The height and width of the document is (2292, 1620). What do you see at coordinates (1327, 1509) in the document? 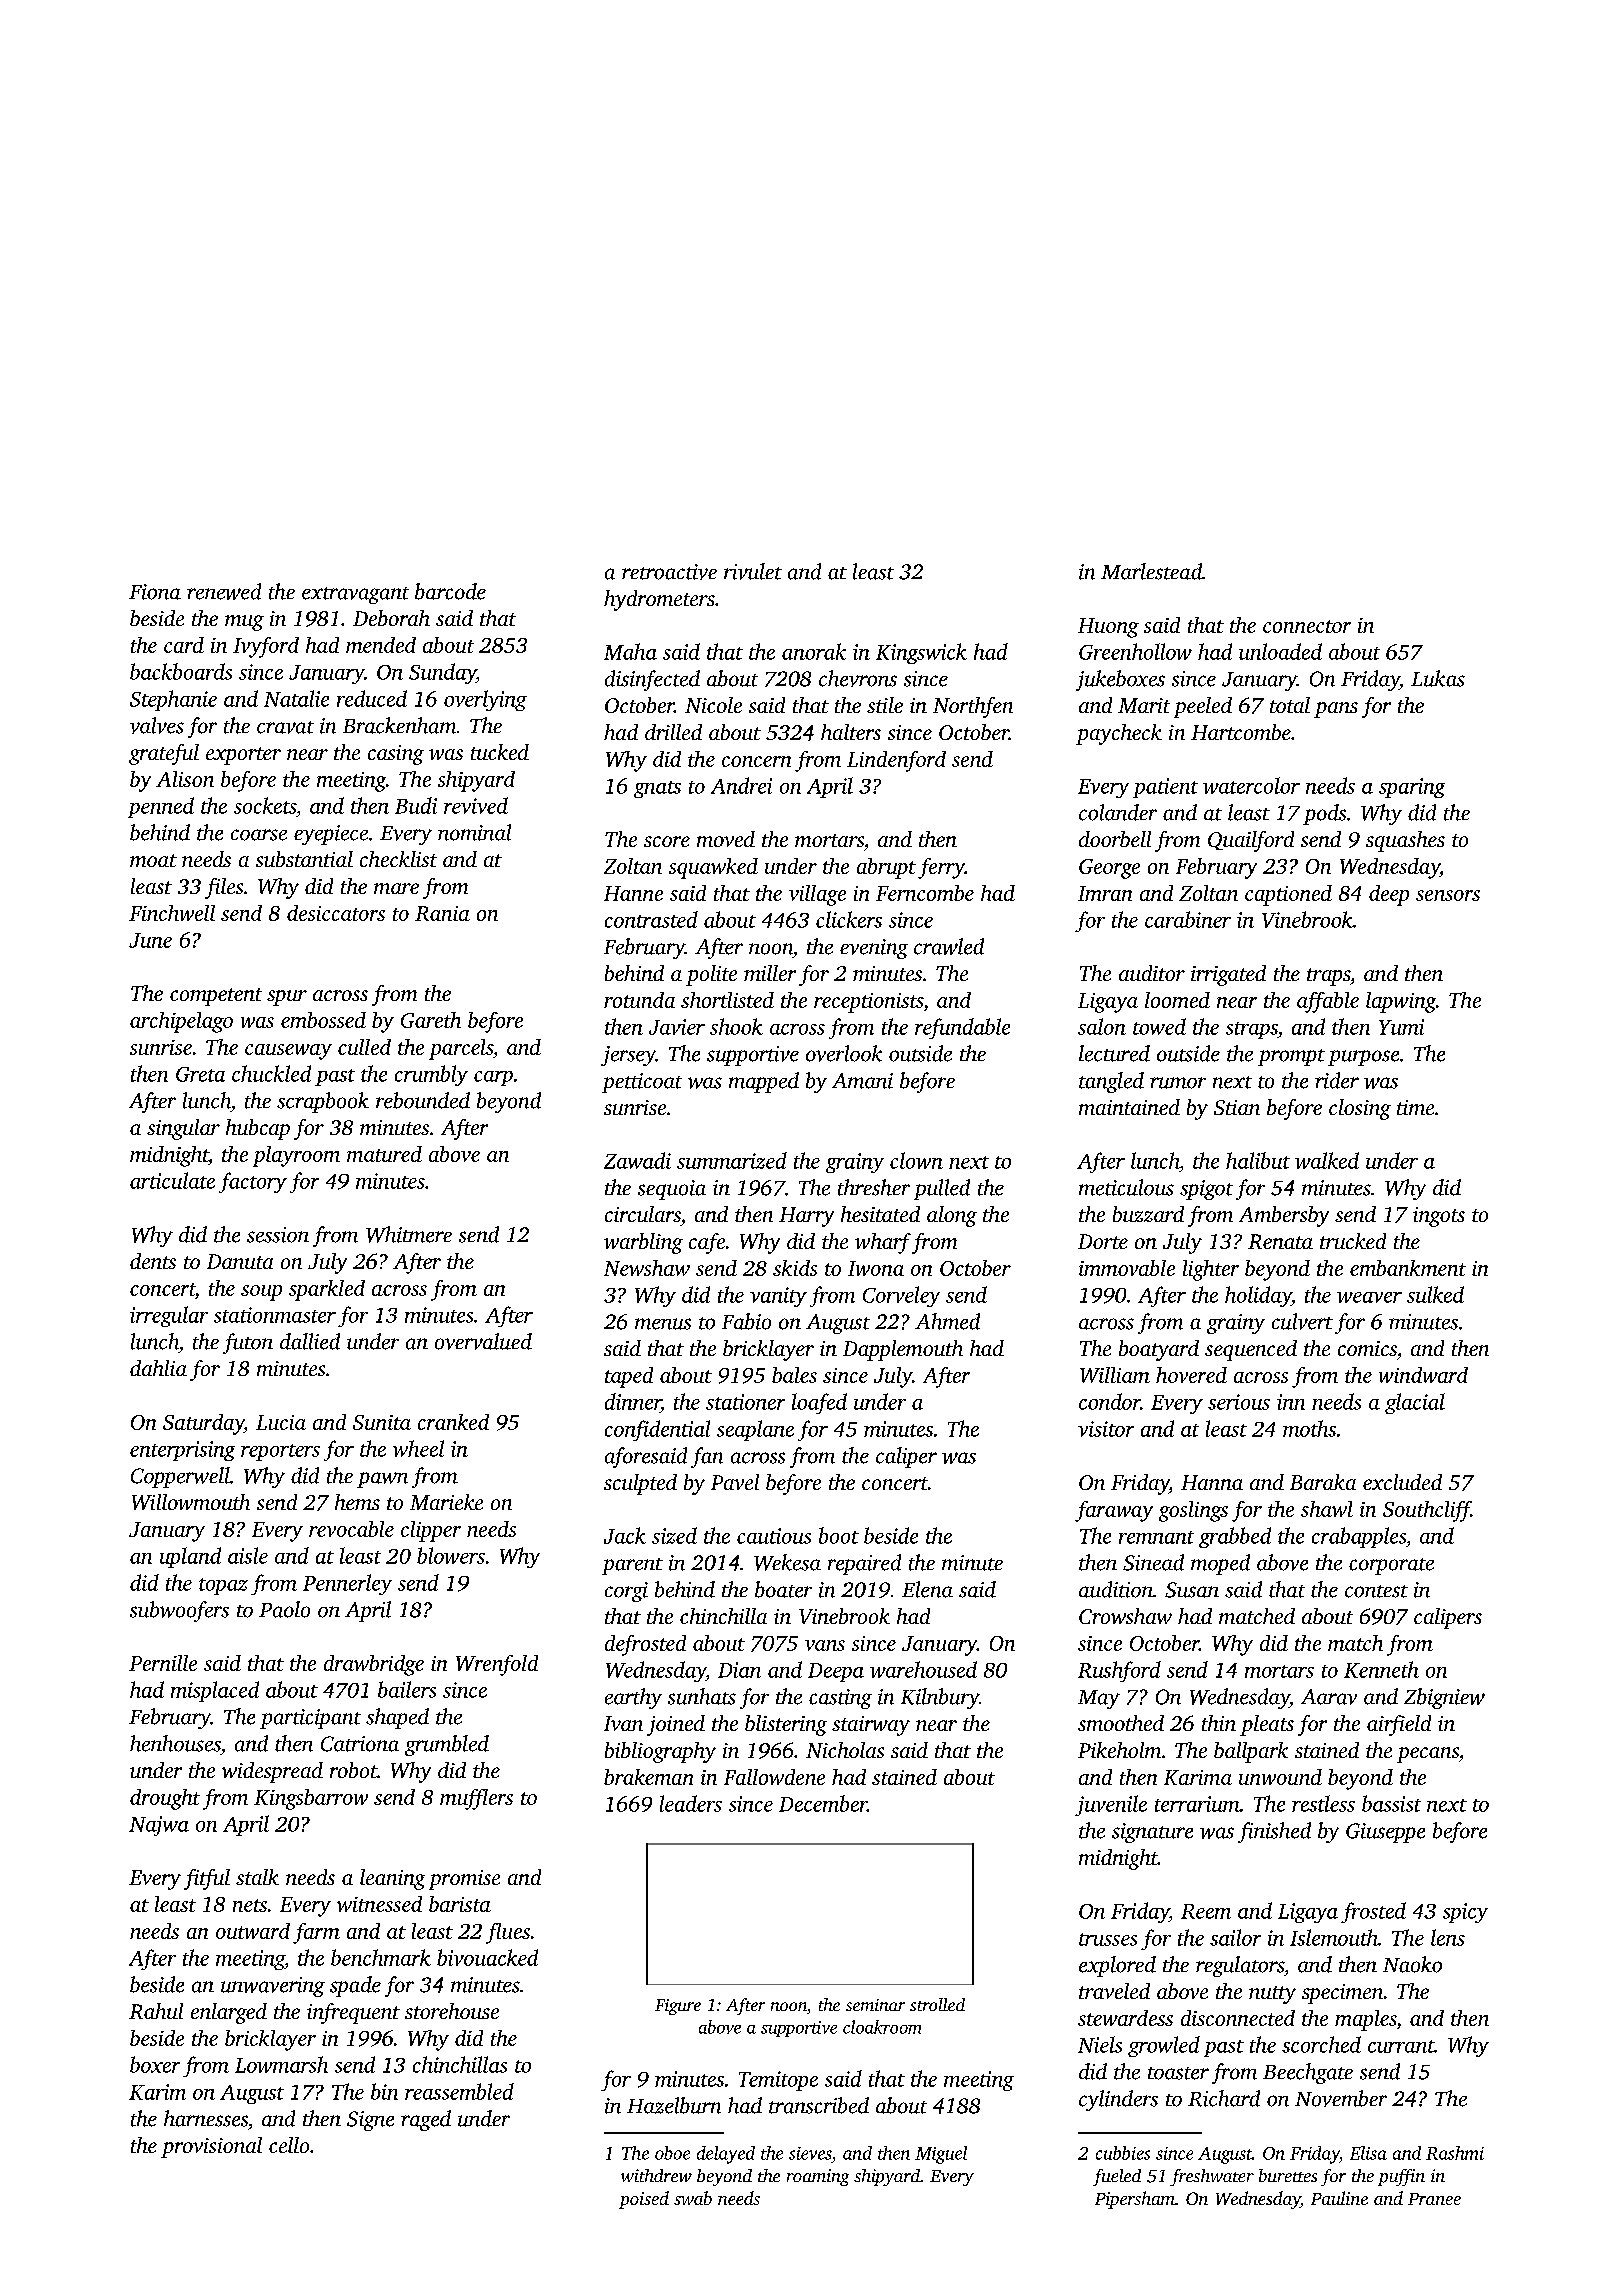
I see `shawl` at bounding box center [1327, 1509].
